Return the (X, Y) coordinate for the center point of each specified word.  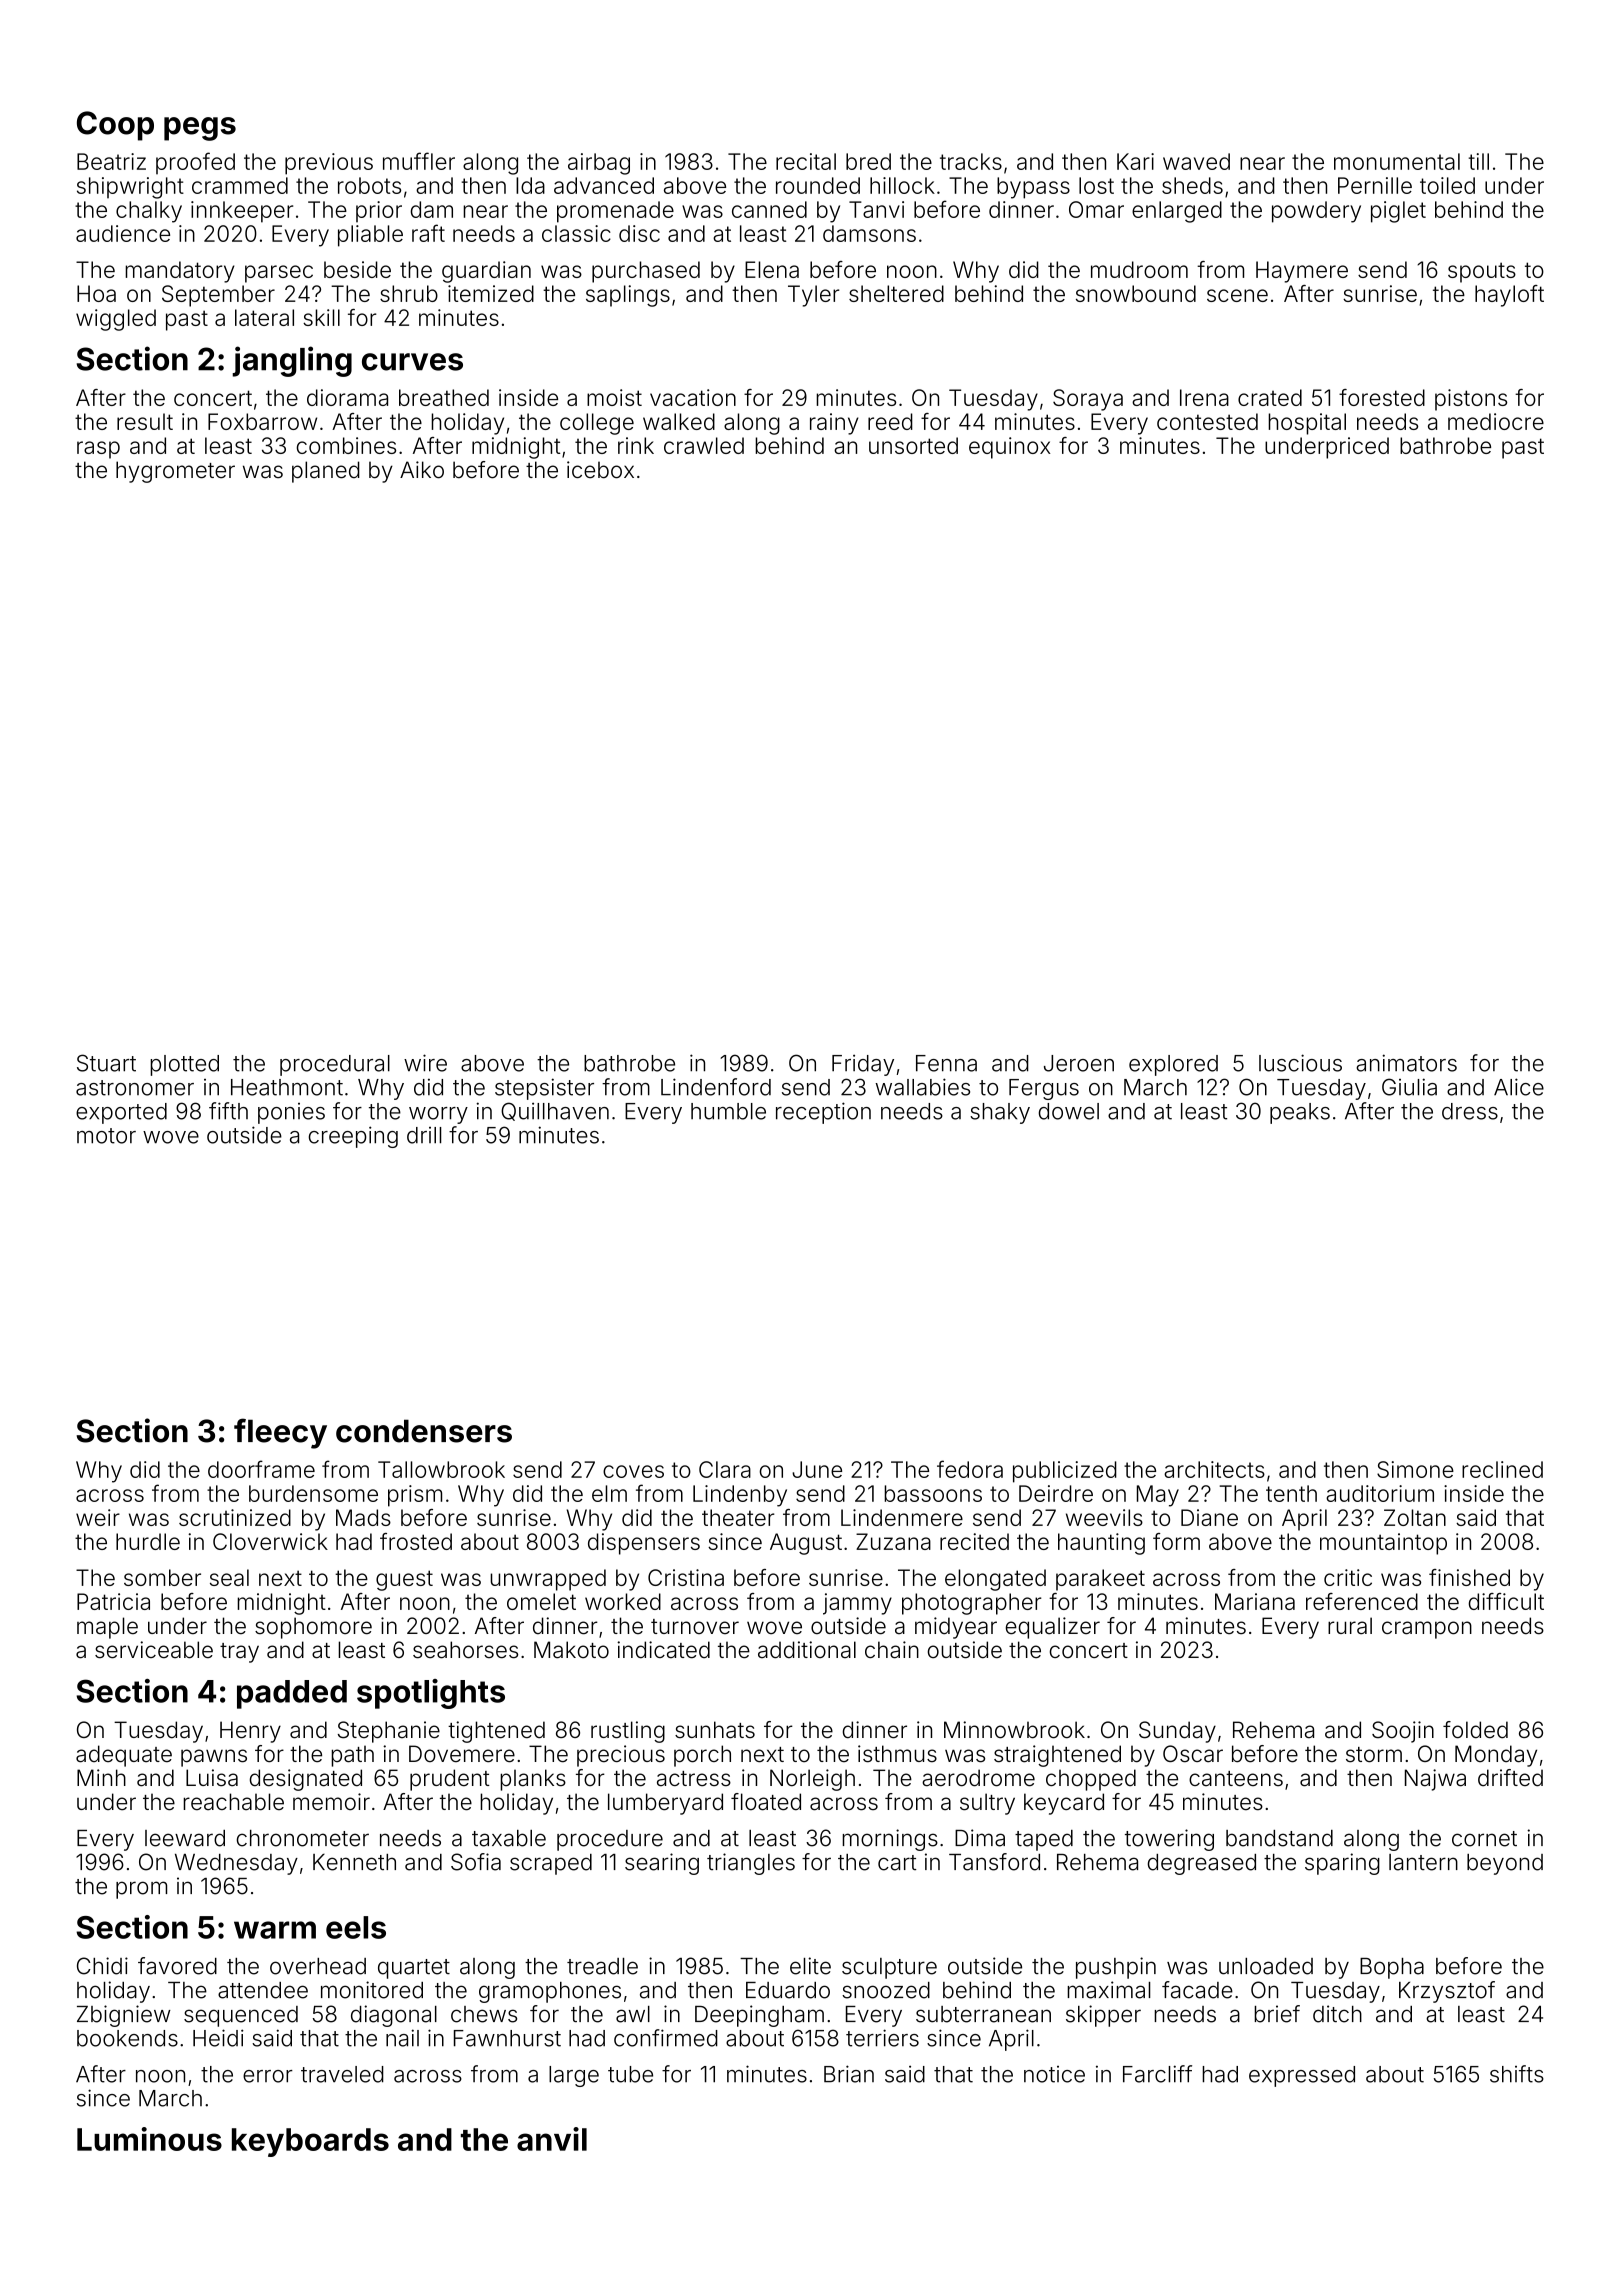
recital (806, 161)
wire (425, 1063)
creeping (353, 1137)
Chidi (102, 1966)
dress (1470, 1111)
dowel (1069, 1111)
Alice (1519, 1087)
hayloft (1509, 296)
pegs (200, 129)
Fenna (946, 1063)
